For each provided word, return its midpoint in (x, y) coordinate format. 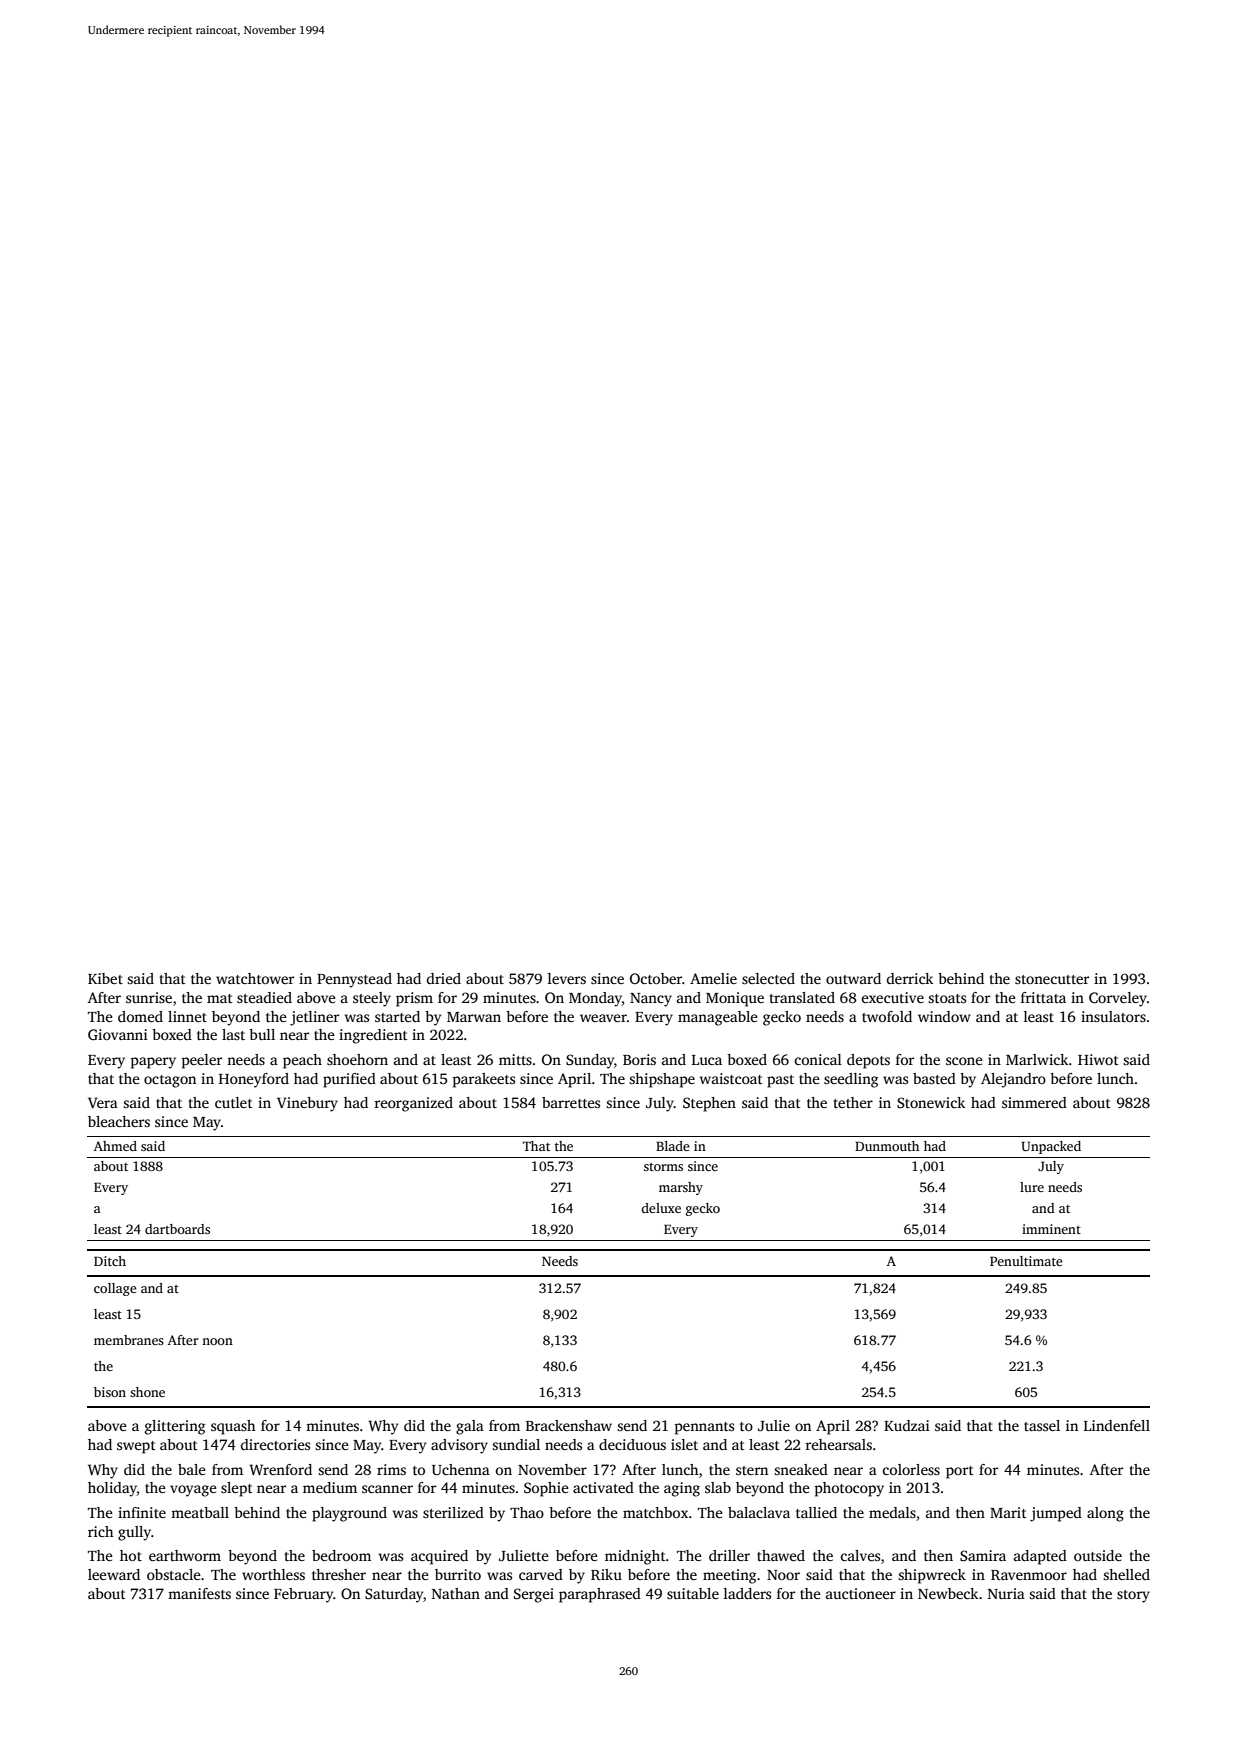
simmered (1034, 1102)
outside (1098, 1555)
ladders (747, 1593)
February (303, 1595)
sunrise (149, 997)
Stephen (709, 1104)
